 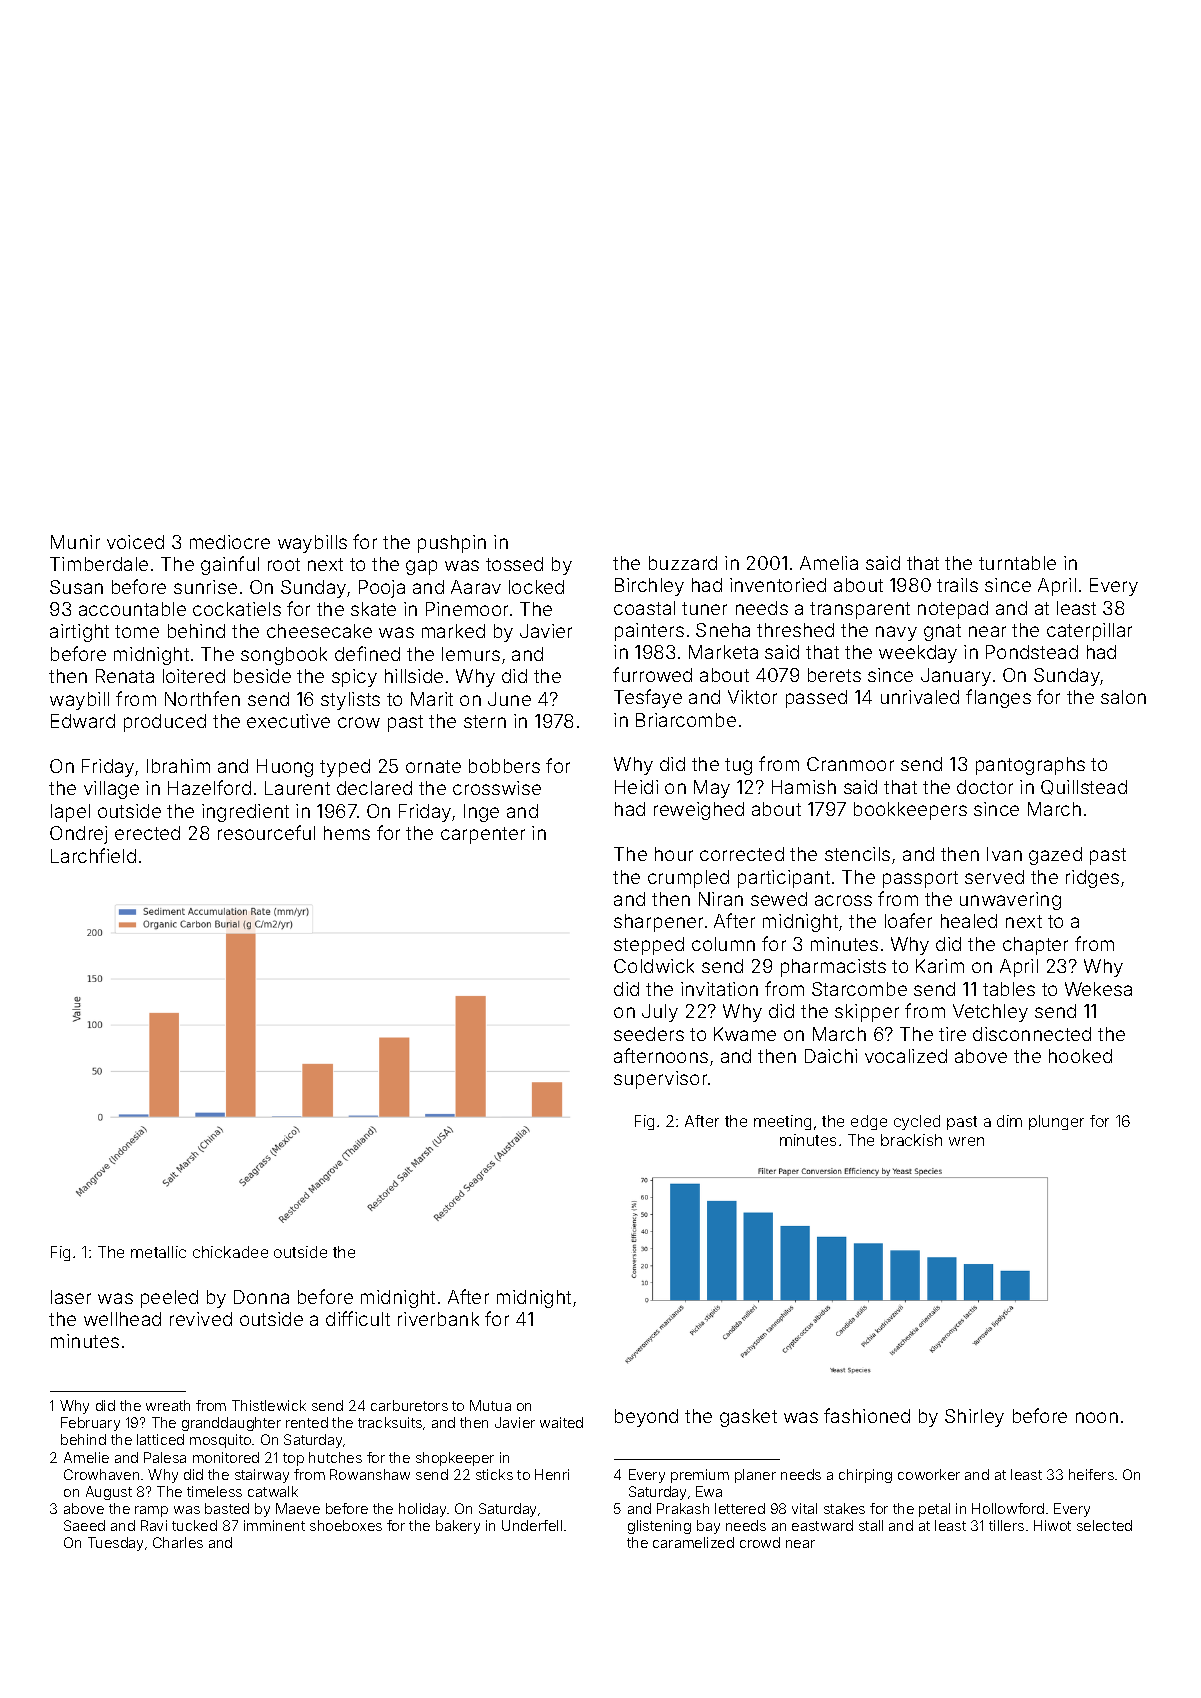 I want to click on seeders, so click(x=649, y=1034).
